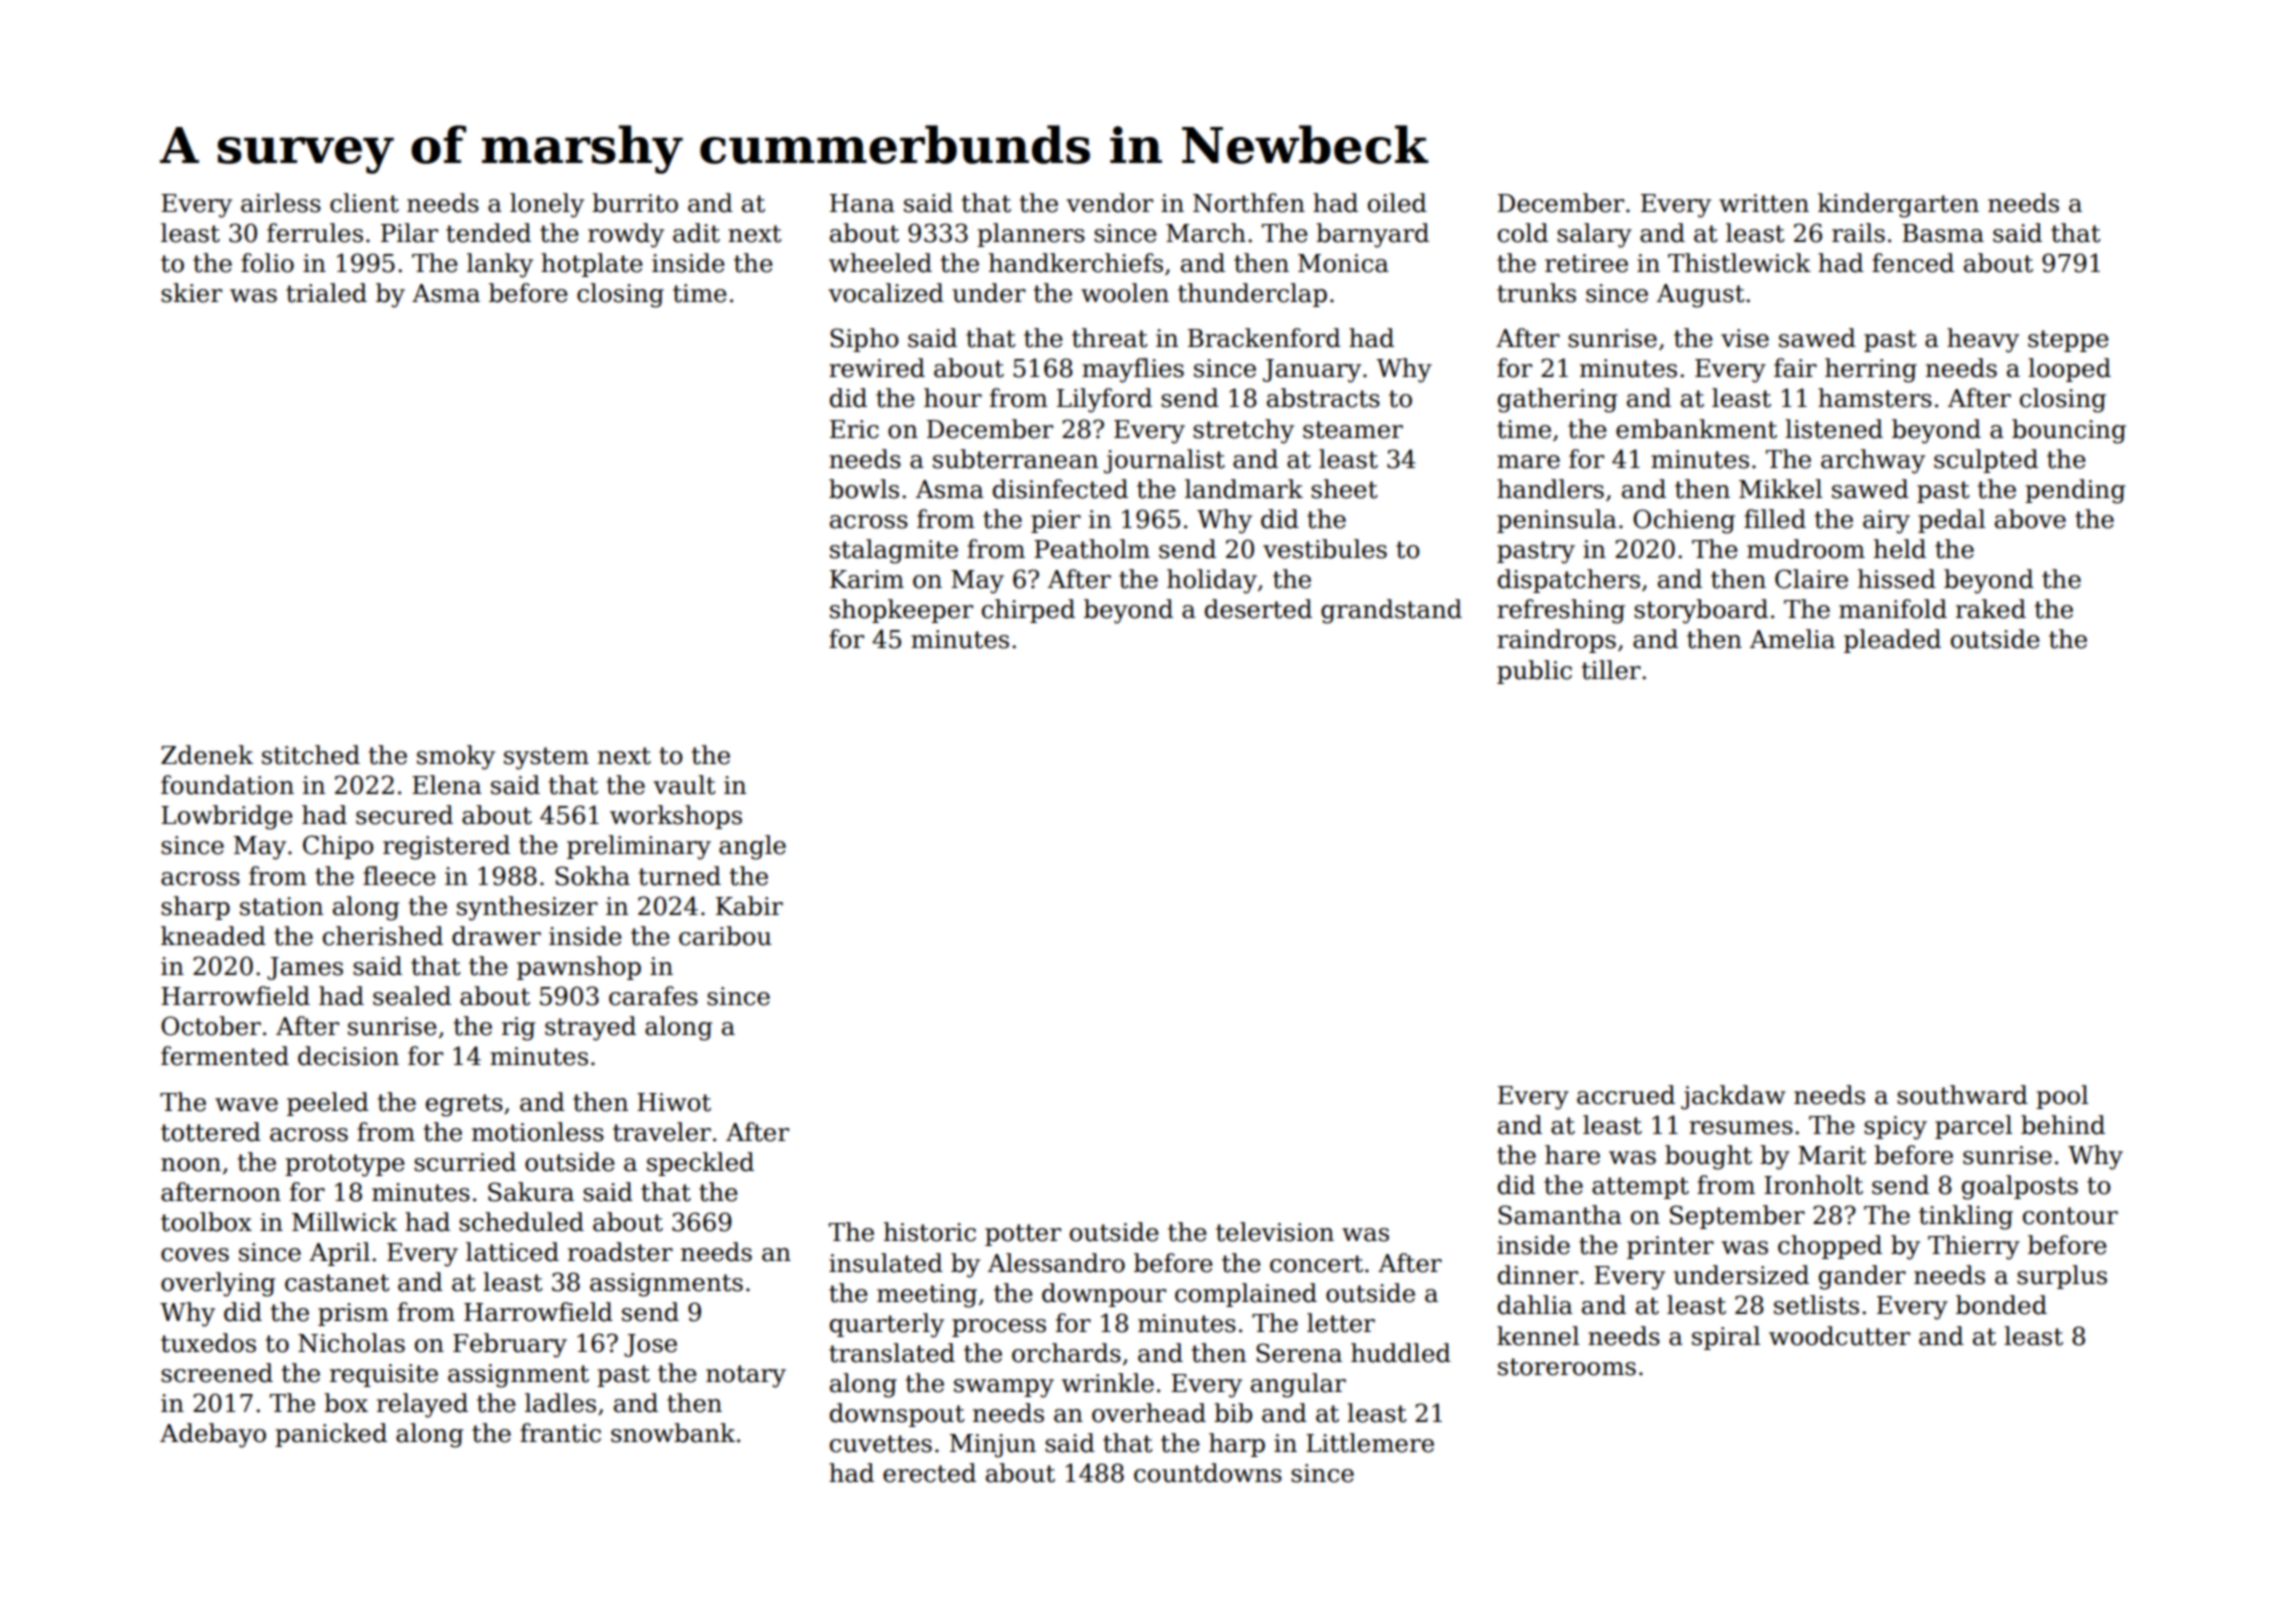  What do you see at coordinates (331, 1435) in the screenshot?
I see `panicked` at bounding box center [331, 1435].
